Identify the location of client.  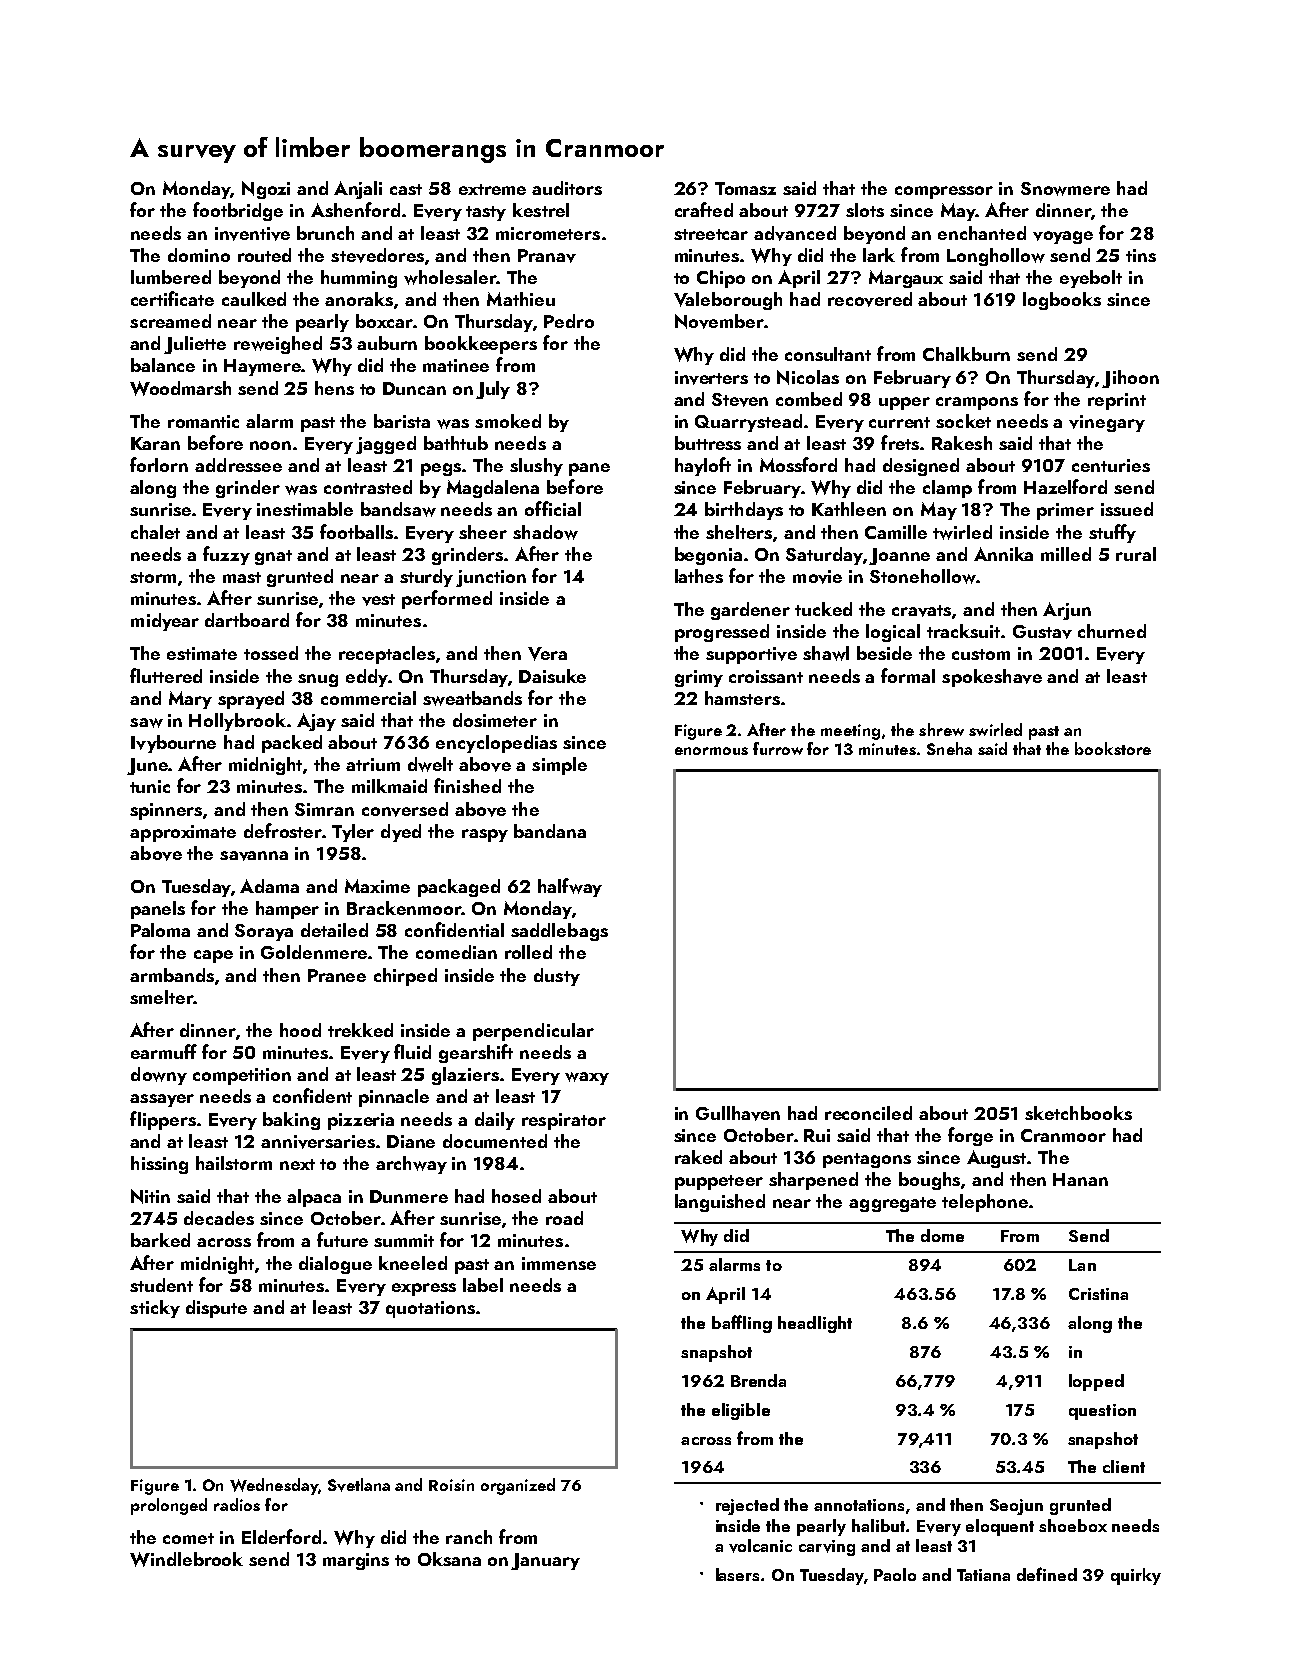
(1124, 1466).
